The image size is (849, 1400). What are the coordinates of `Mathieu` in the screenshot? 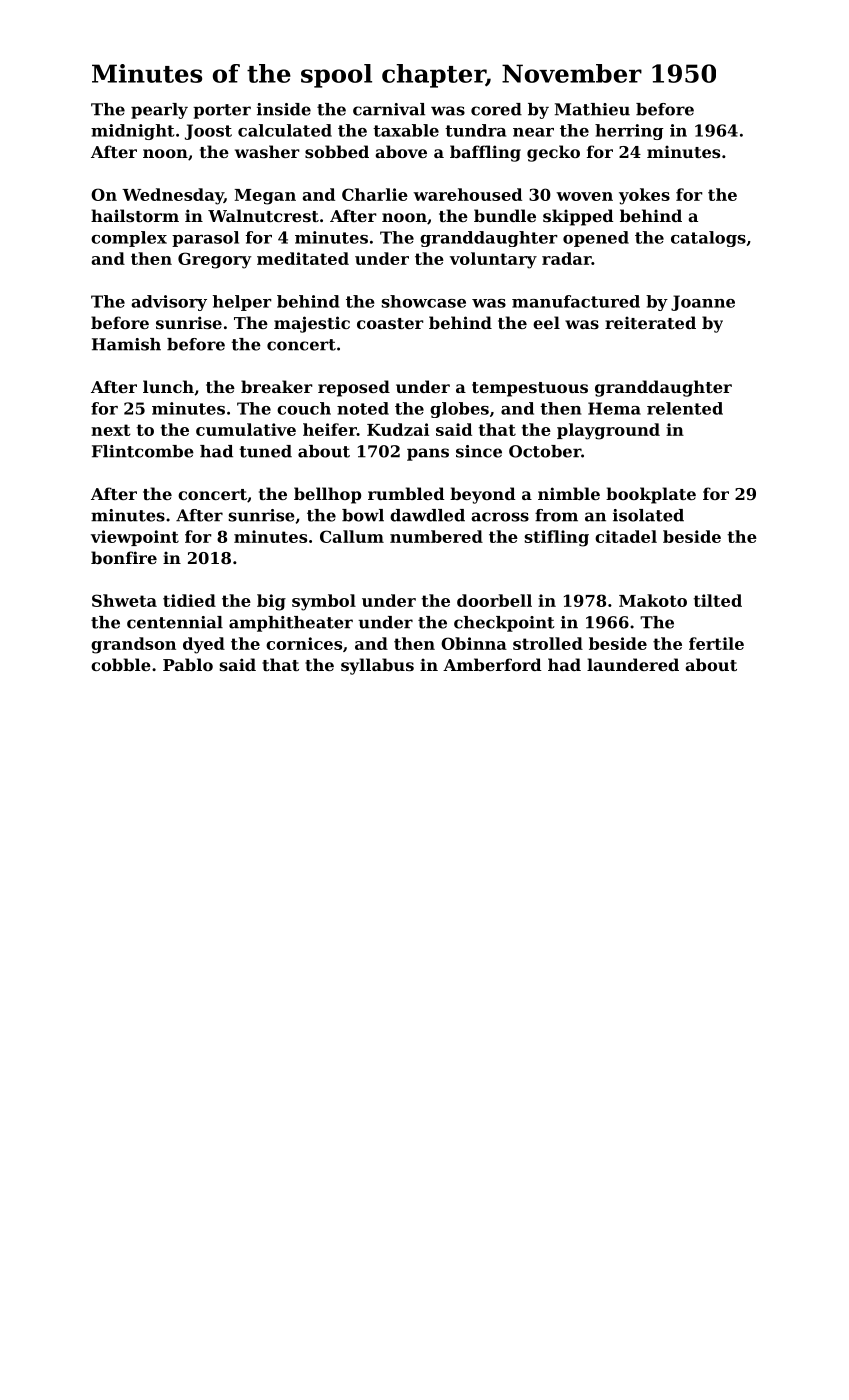 It's located at (592, 109).
